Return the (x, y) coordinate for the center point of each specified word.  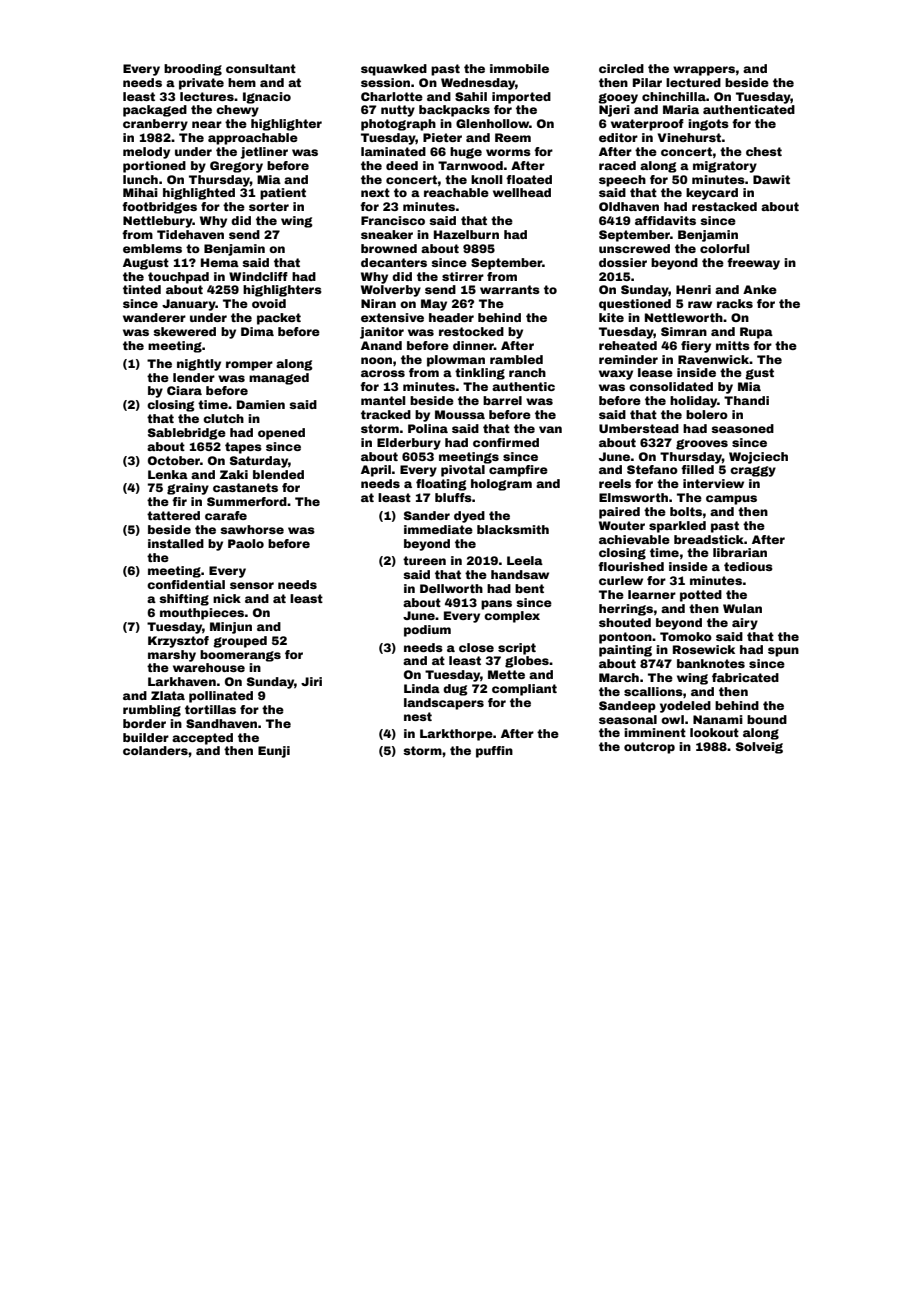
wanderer (154, 317)
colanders (155, 750)
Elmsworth (633, 497)
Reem (513, 137)
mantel (383, 400)
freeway (753, 264)
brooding (193, 70)
